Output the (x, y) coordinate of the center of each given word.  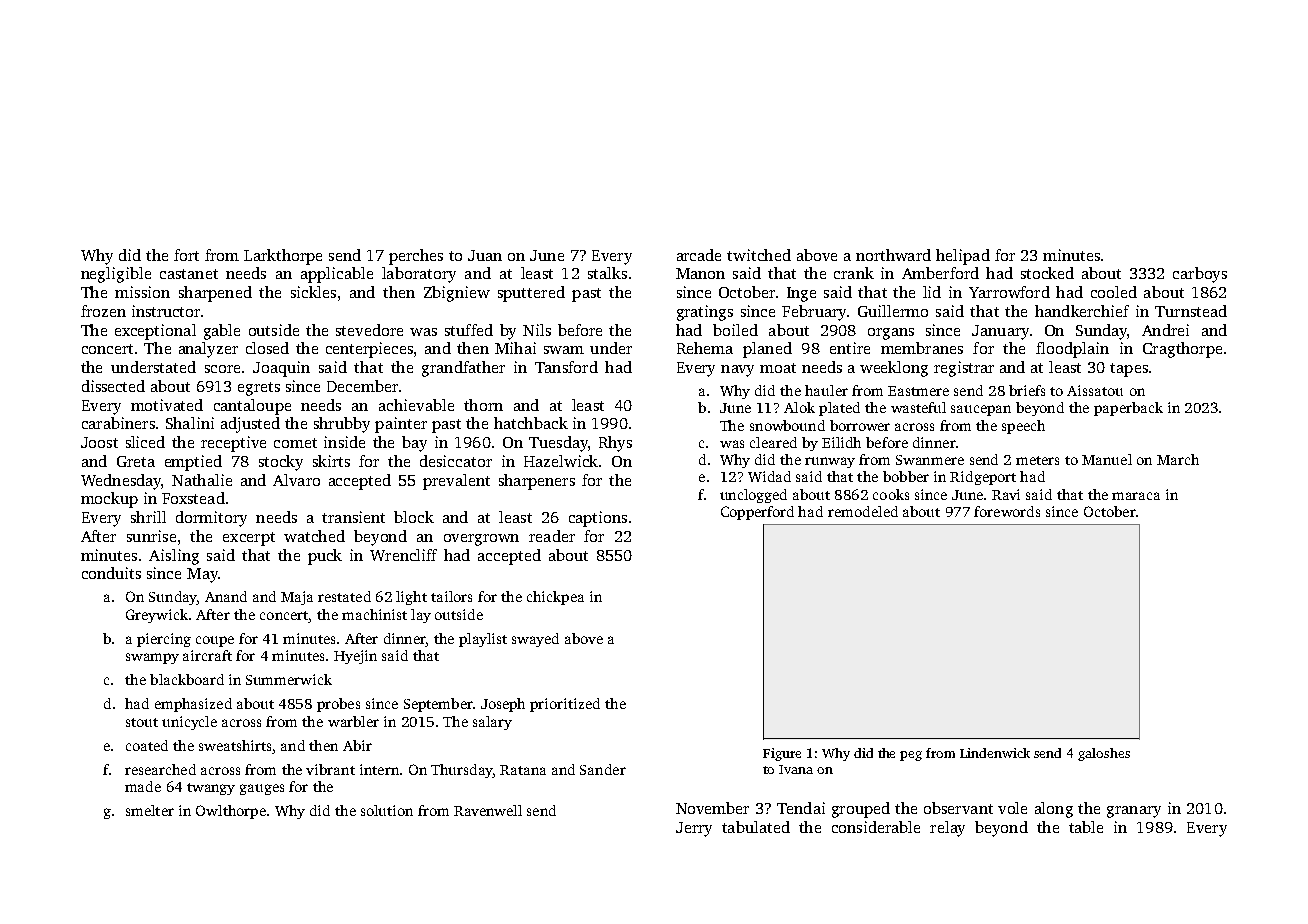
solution (387, 810)
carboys (1200, 275)
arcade (699, 255)
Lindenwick (995, 753)
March (1178, 459)
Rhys (615, 444)
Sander (603, 769)
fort (186, 255)
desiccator (456, 461)
